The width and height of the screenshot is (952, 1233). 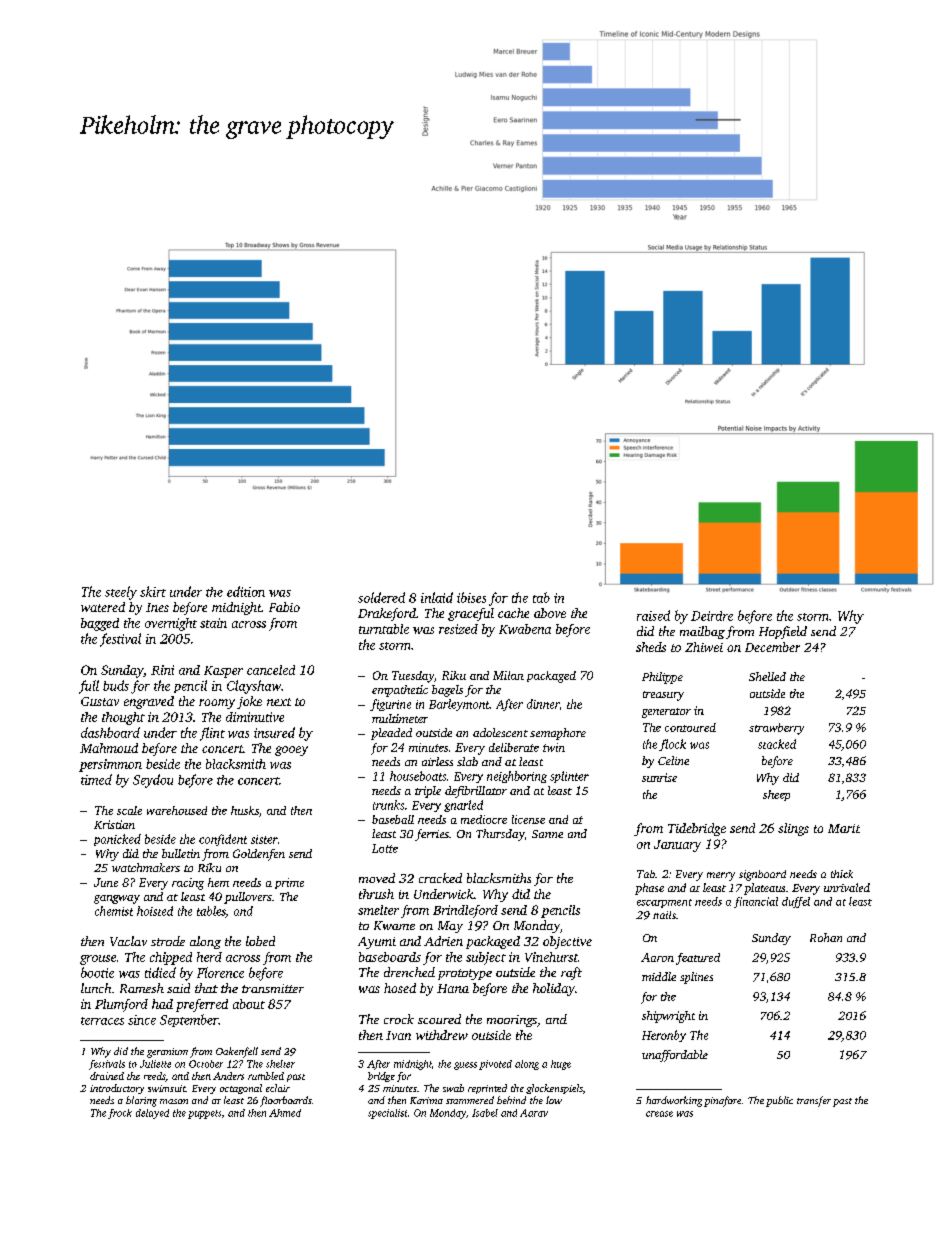 I want to click on canceled, so click(x=271, y=670).
